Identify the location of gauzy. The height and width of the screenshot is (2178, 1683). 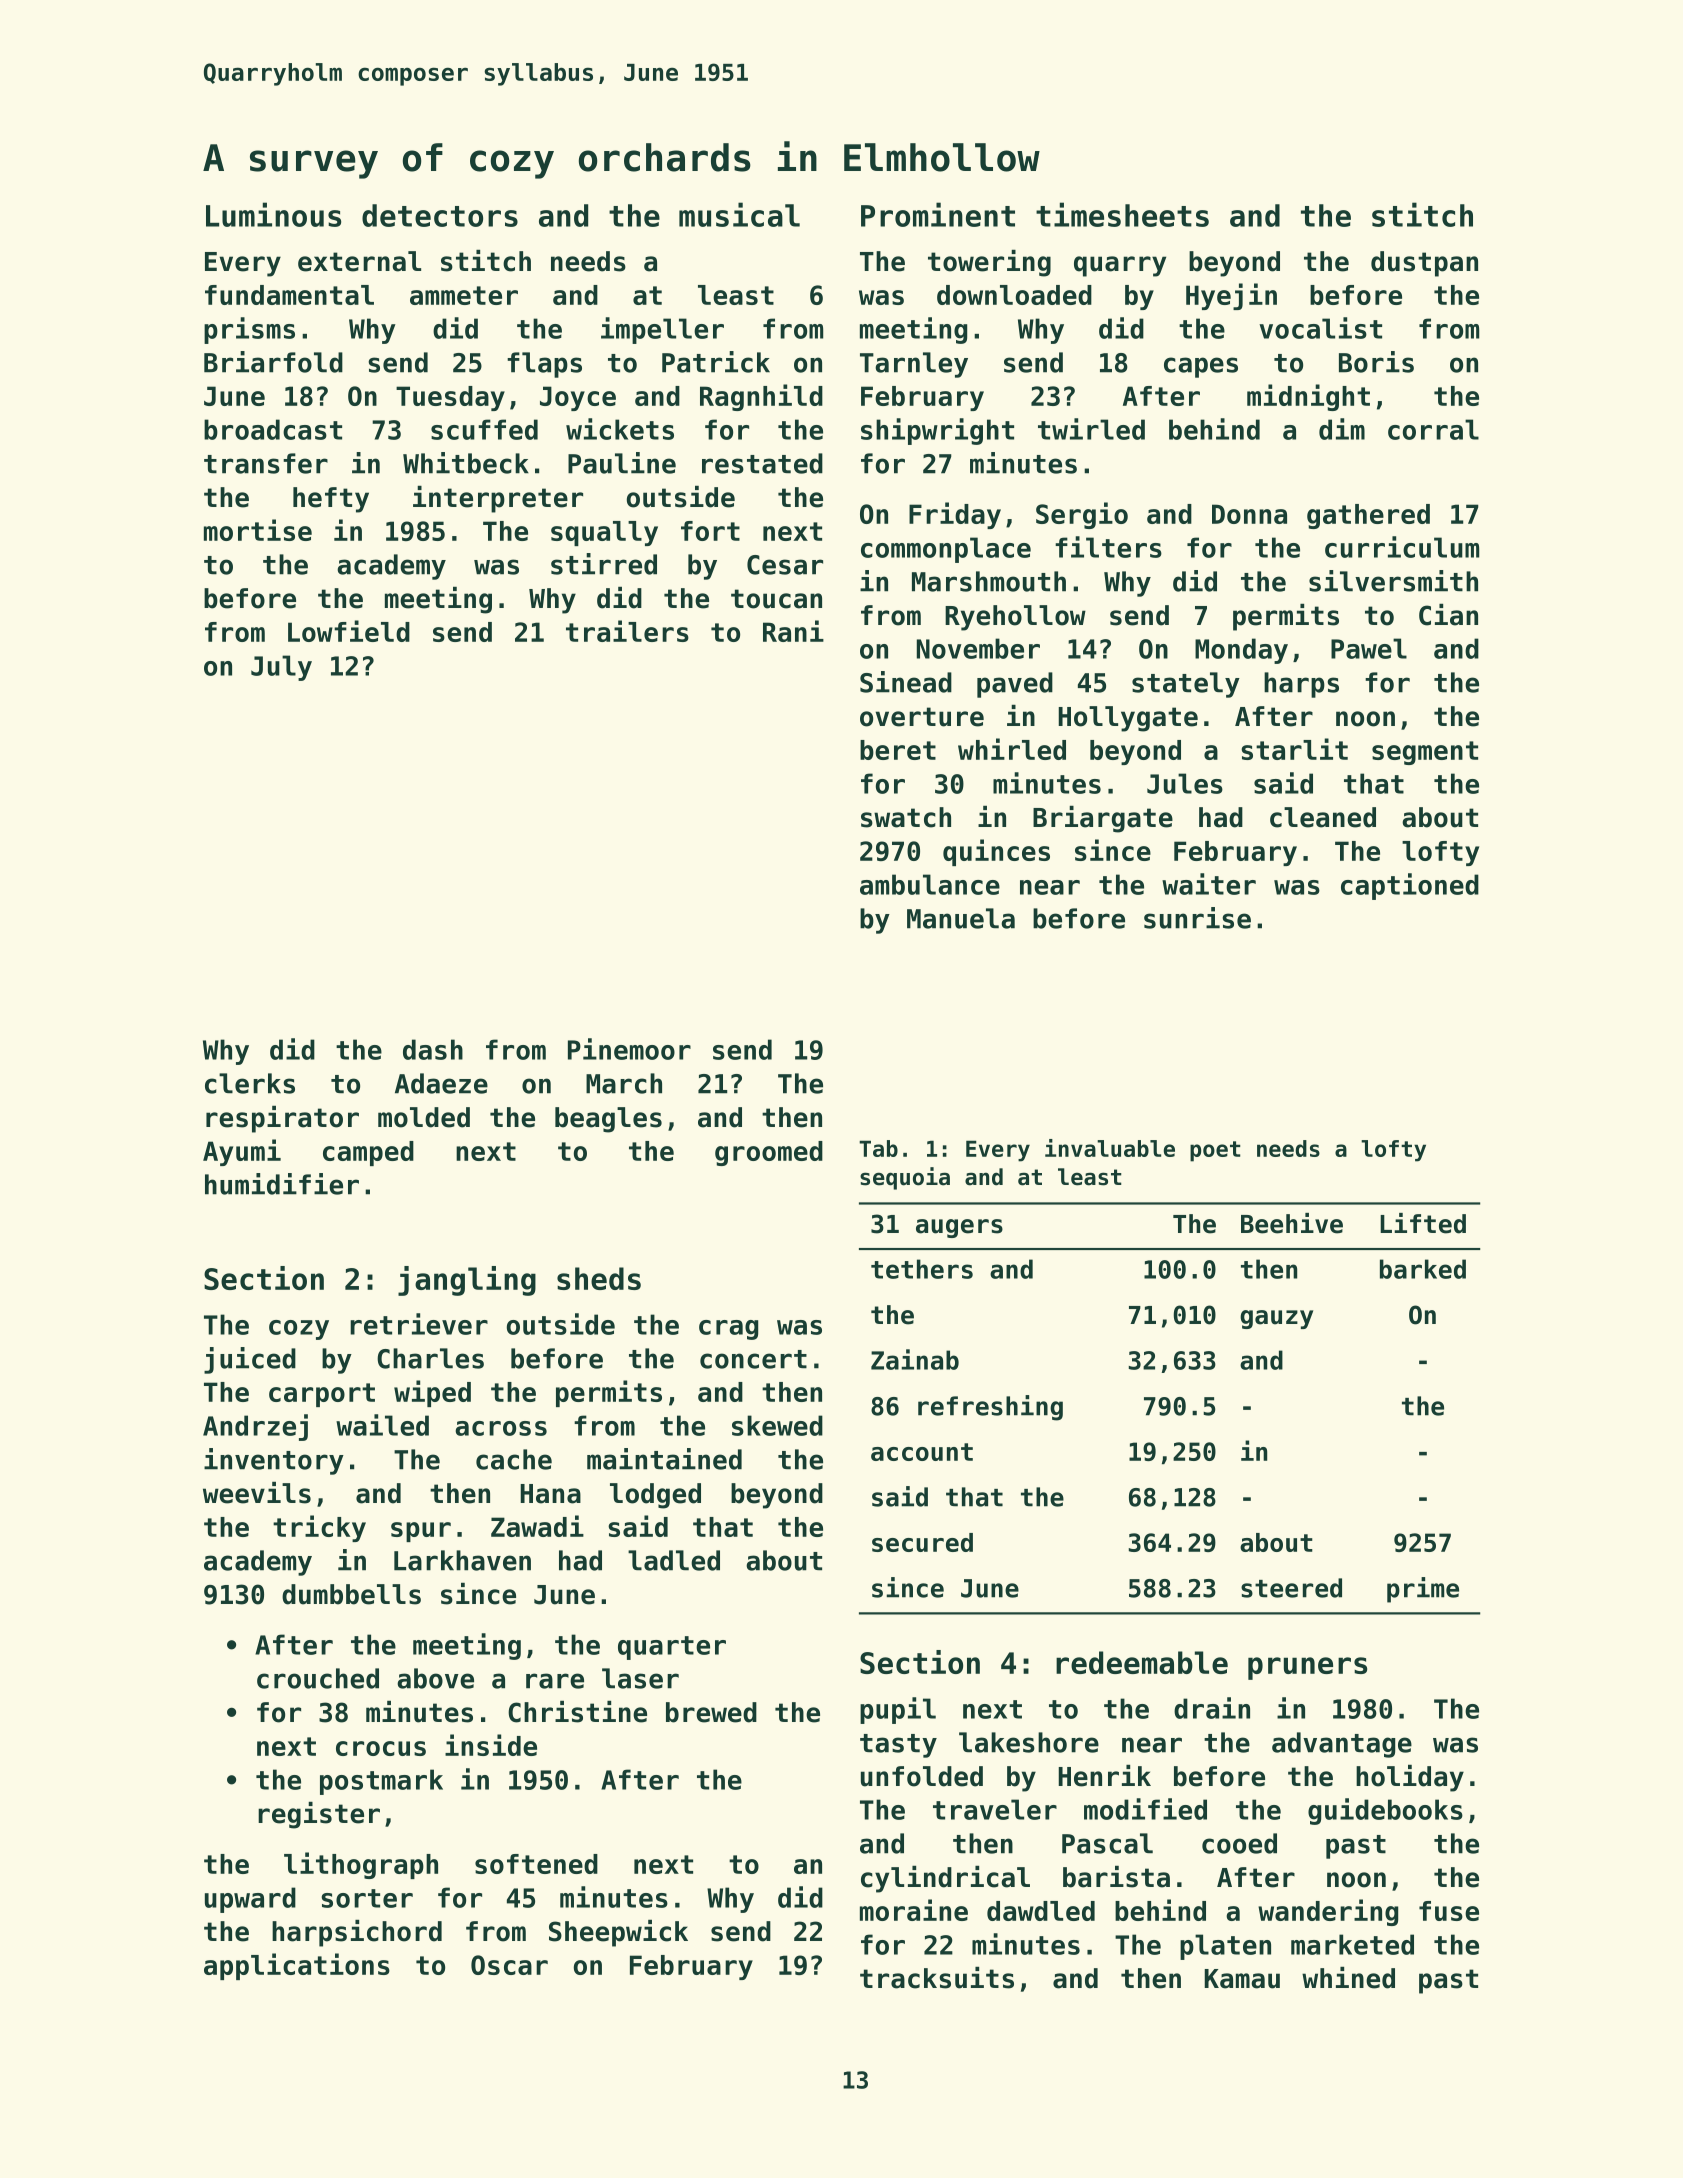
(1276, 1319).
